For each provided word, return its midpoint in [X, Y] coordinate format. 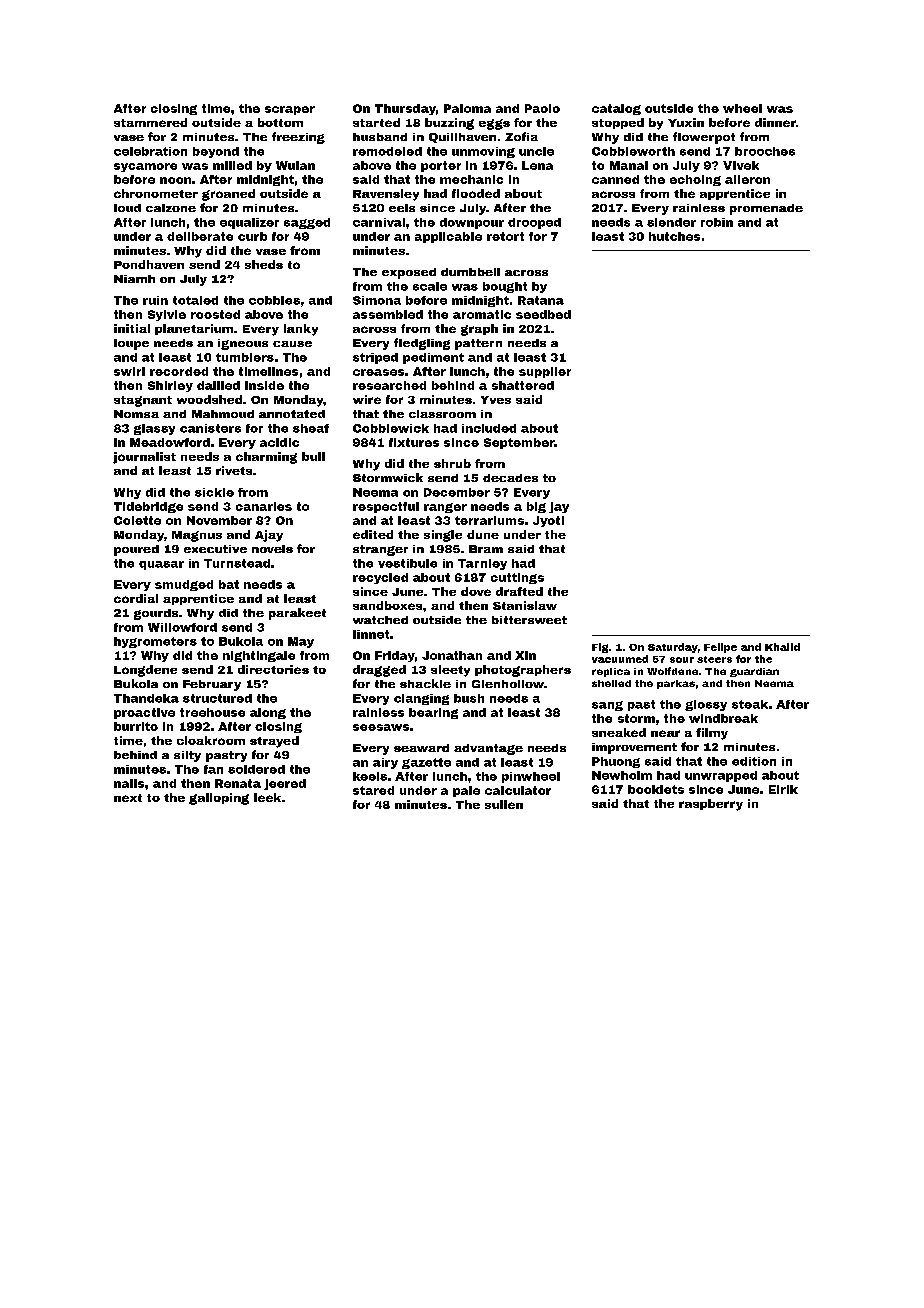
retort [505, 236]
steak [750, 704]
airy [385, 763]
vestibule [407, 563]
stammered [150, 122]
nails [129, 783]
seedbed [543, 314]
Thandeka [146, 698]
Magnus [197, 536]
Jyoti [548, 521]
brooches [765, 151]
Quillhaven [462, 138]
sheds [264, 264]
